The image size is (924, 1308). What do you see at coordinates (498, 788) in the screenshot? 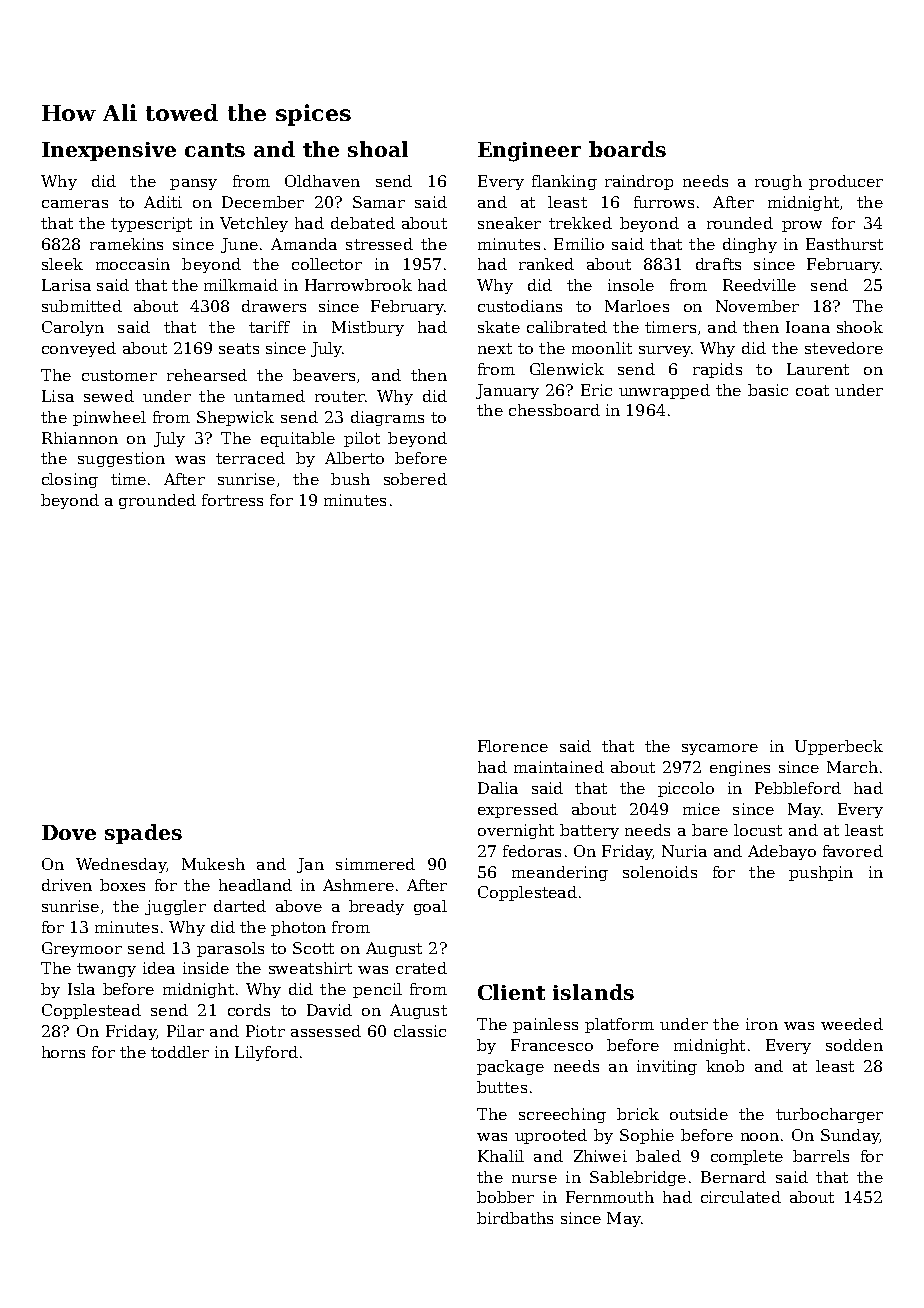
I see `Dalia` at bounding box center [498, 788].
